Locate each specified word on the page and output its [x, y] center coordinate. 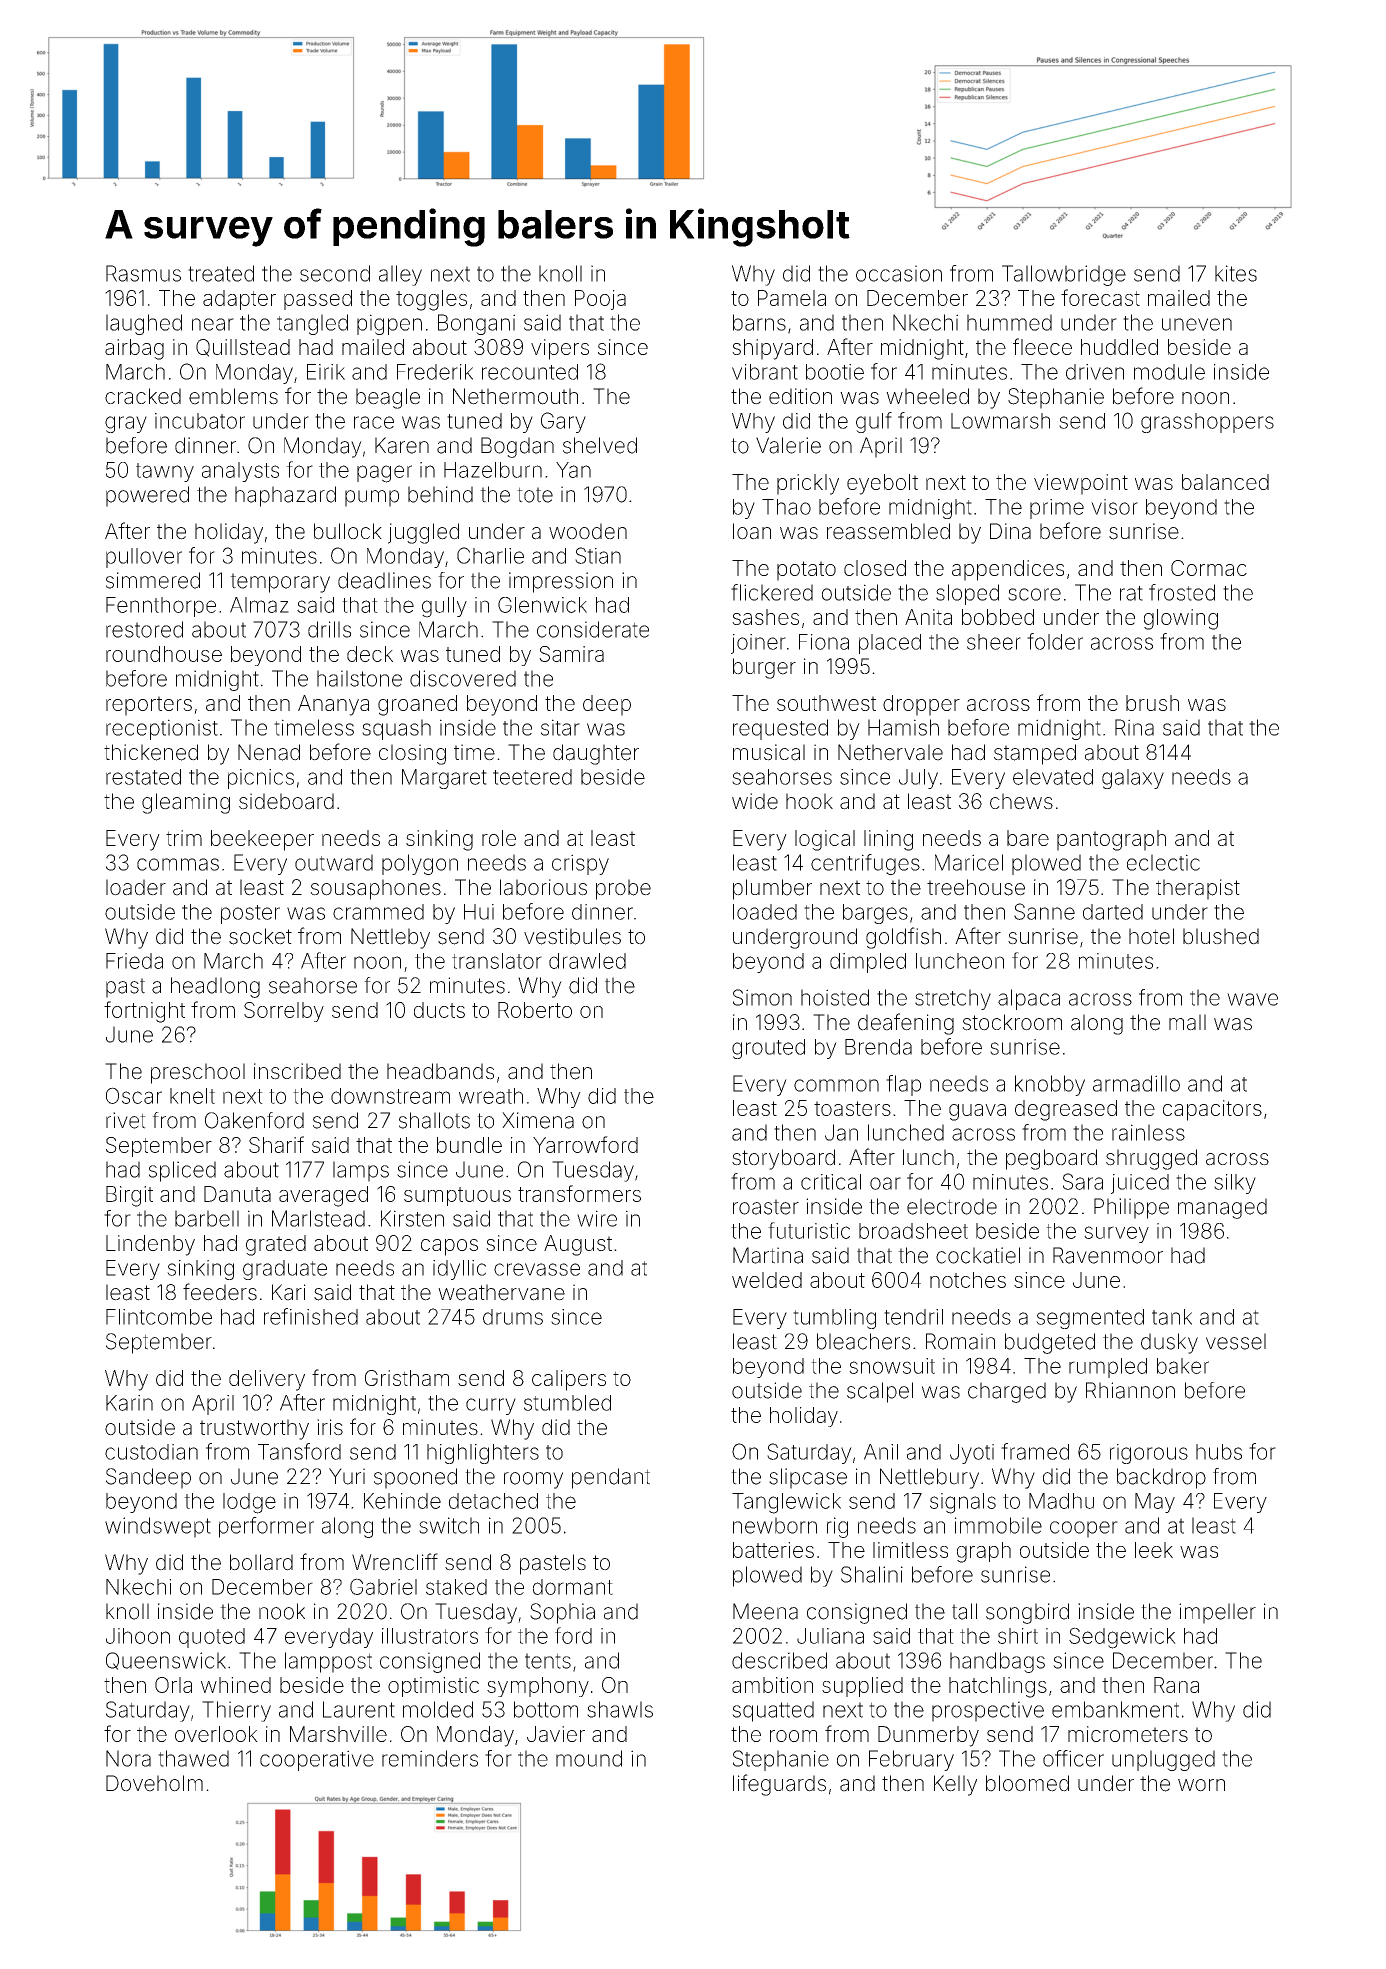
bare [1028, 838]
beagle [388, 398]
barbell [207, 1218]
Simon [762, 997]
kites [1236, 273]
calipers [569, 1380]
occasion [899, 273]
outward [334, 862]
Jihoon [138, 1636]
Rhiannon [1130, 1390]
